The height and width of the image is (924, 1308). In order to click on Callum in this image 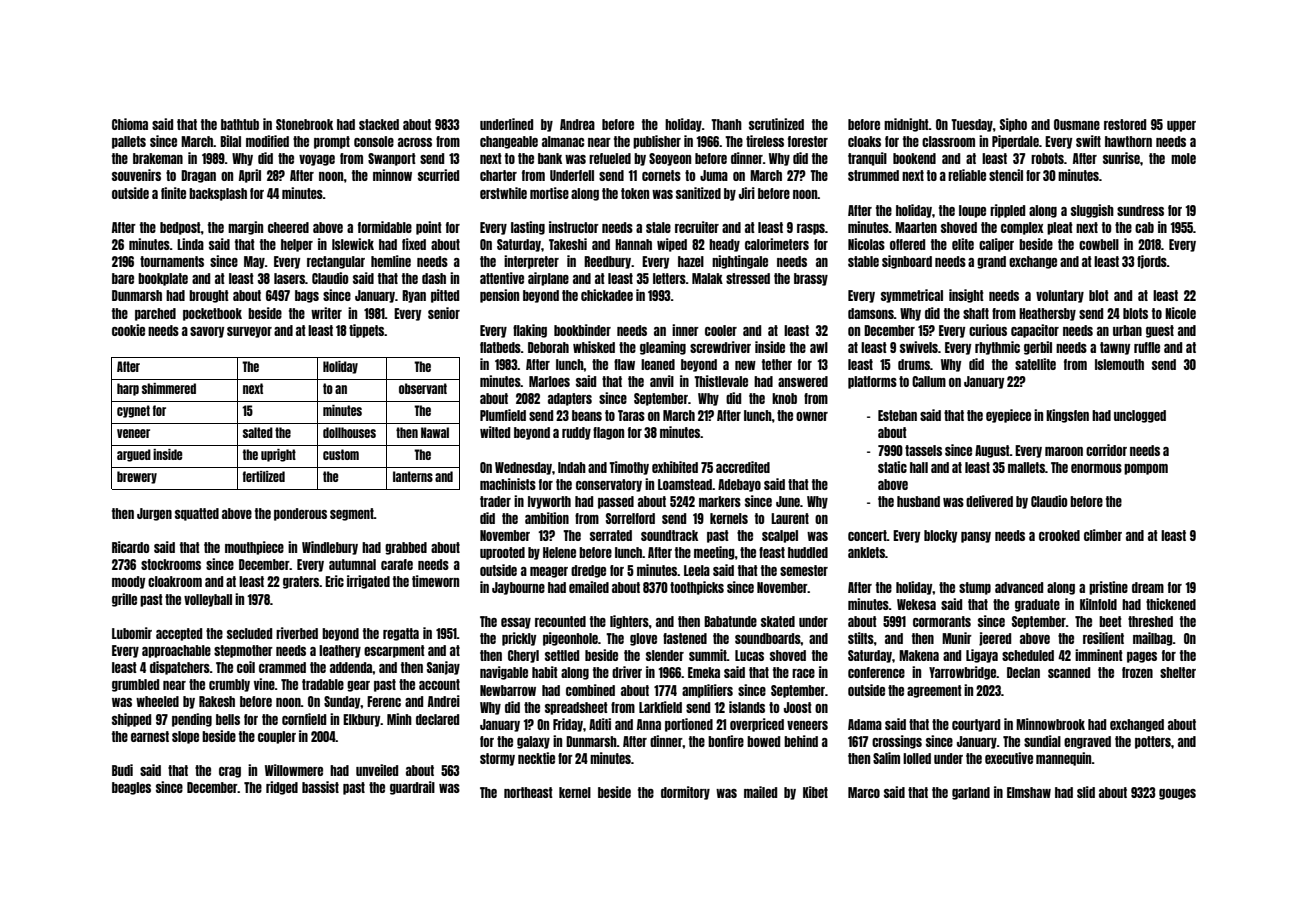, I will do `click(929, 381)`.
